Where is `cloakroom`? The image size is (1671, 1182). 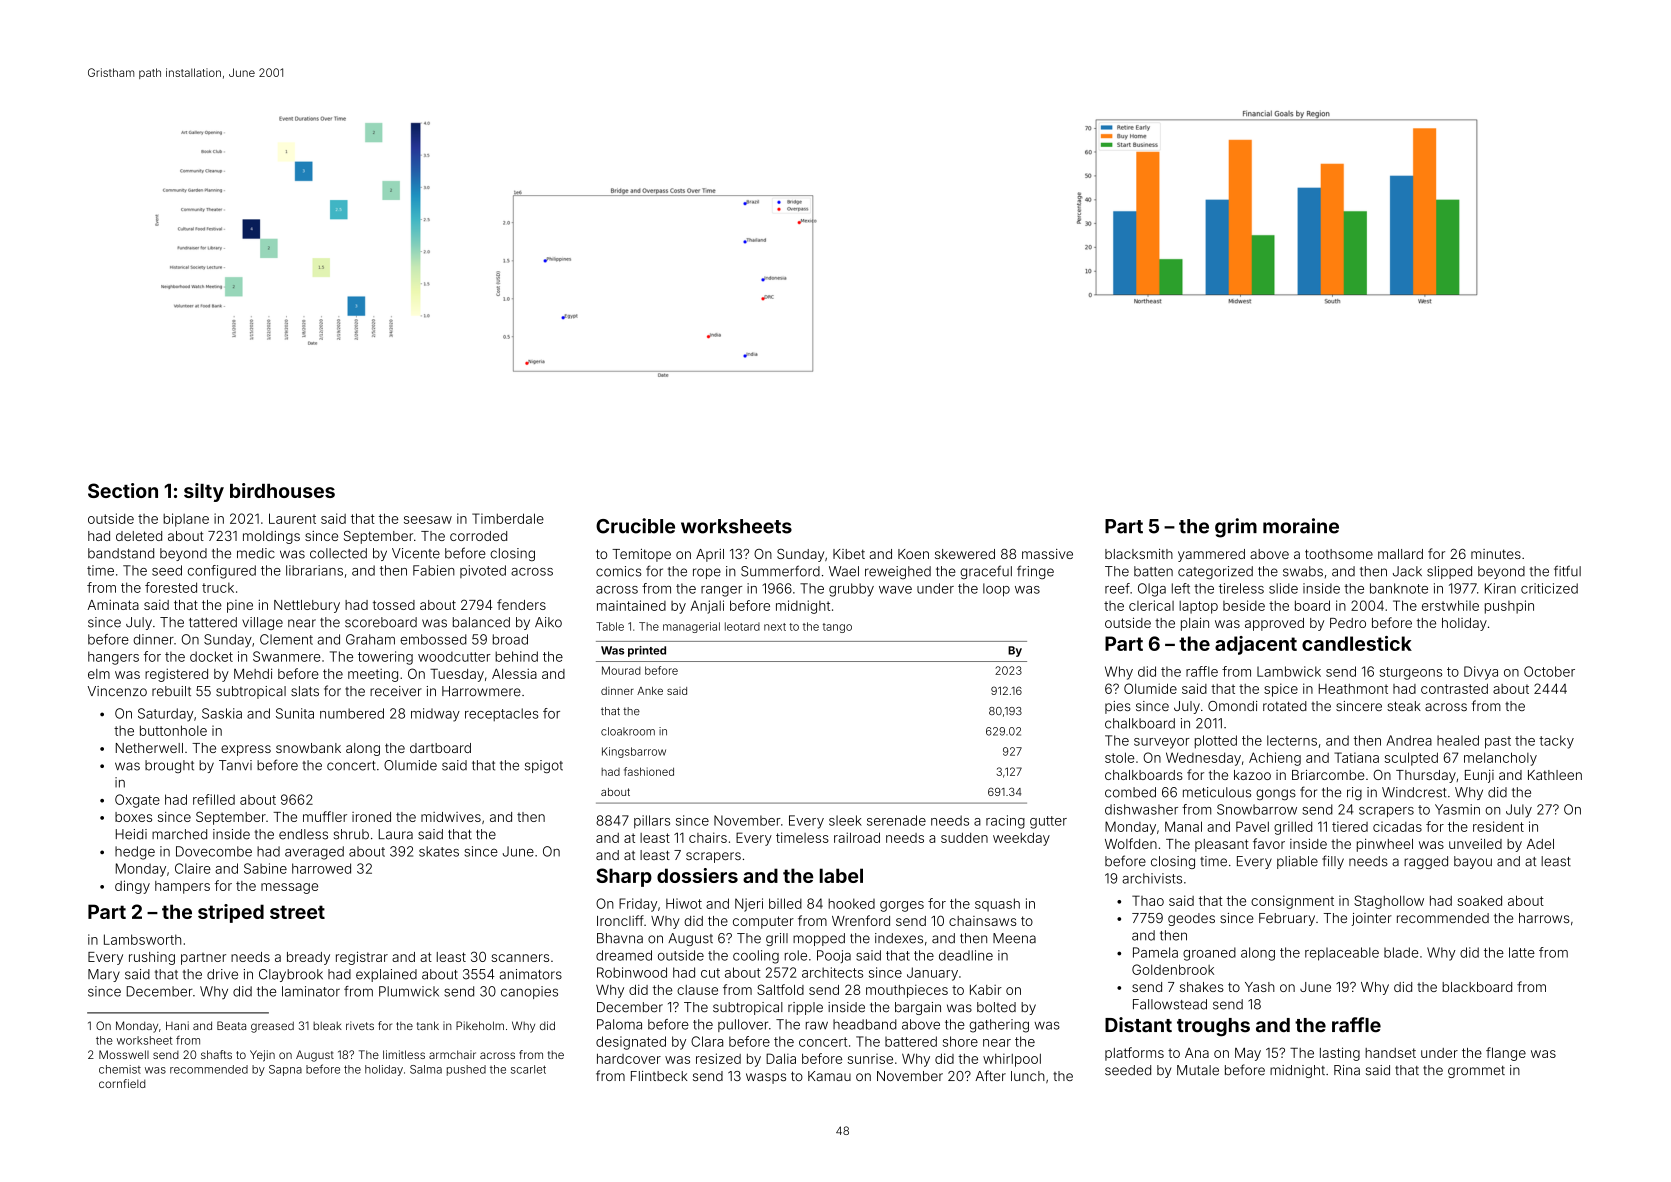 cloakroom is located at coordinates (628, 731).
